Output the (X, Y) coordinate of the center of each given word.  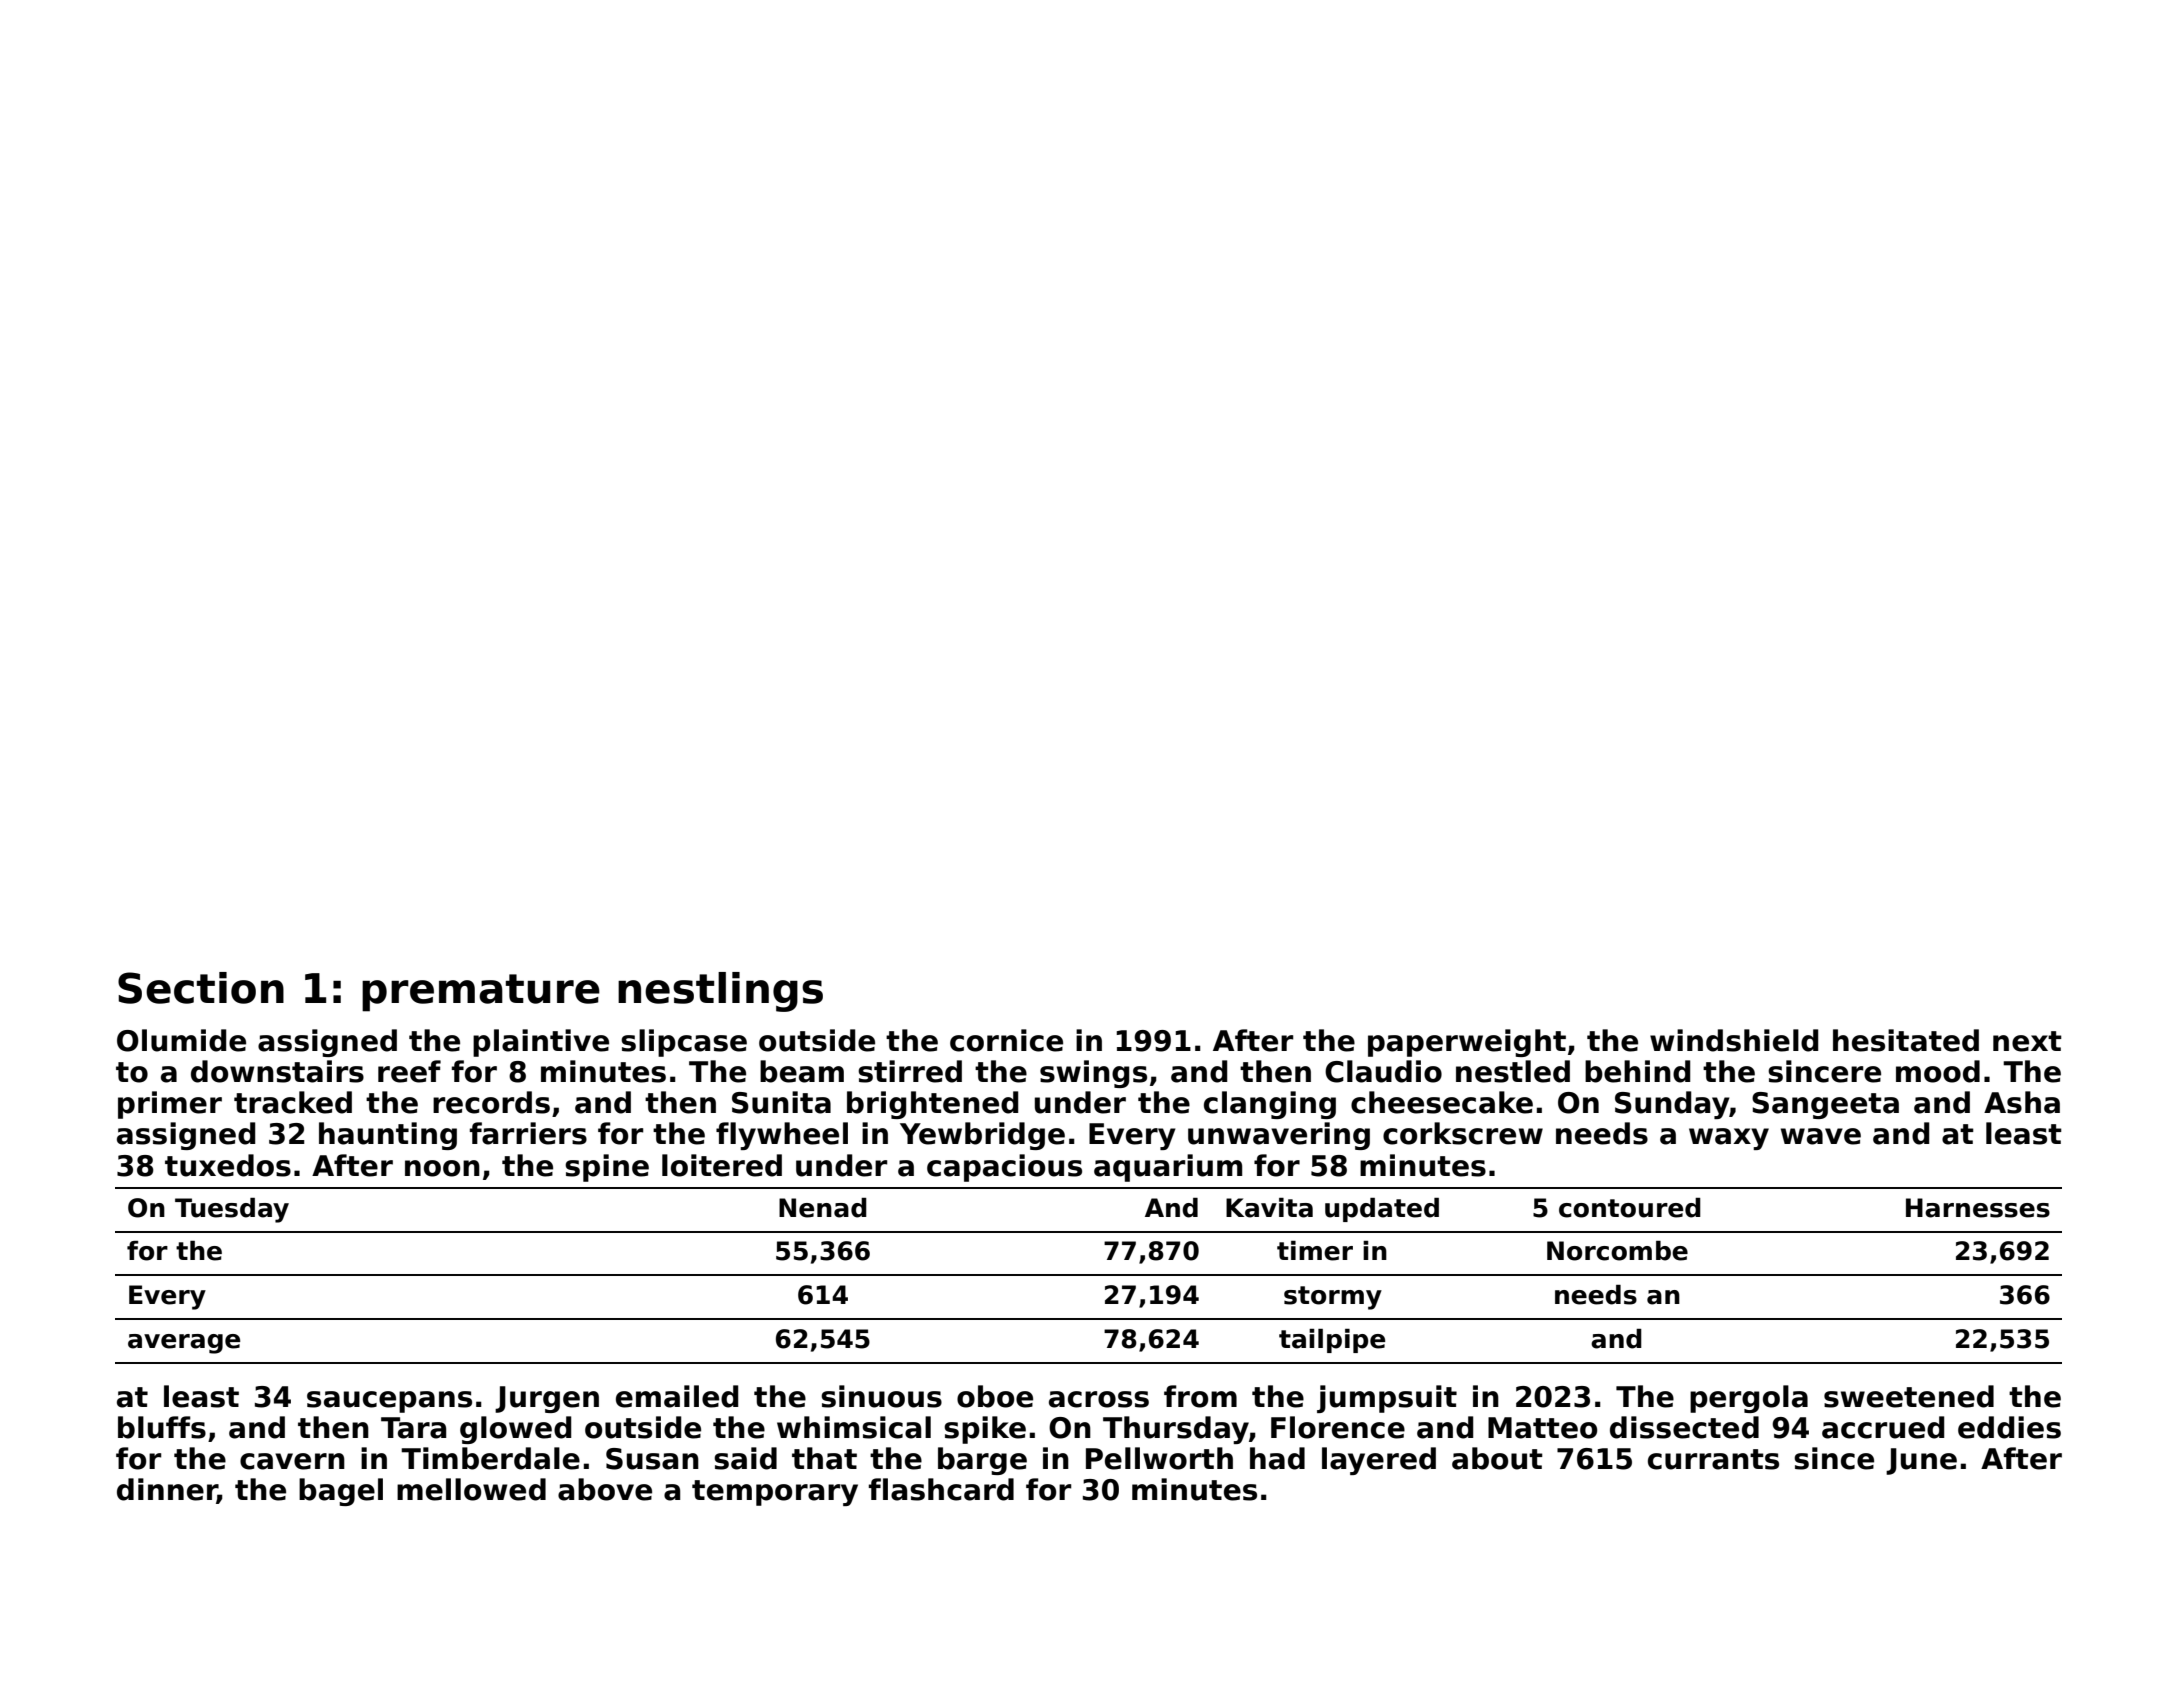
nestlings (720, 992)
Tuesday (232, 1210)
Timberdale (490, 1458)
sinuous (881, 1396)
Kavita (1269, 1208)
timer (1315, 1251)
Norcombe (1617, 1251)
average (184, 1344)
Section (201, 988)
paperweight (1467, 1043)
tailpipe (1332, 1341)
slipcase (684, 1043)
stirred (910, 1071)
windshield (1734, 1040)
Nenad (823, 1208)
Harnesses (1978, 1208)
